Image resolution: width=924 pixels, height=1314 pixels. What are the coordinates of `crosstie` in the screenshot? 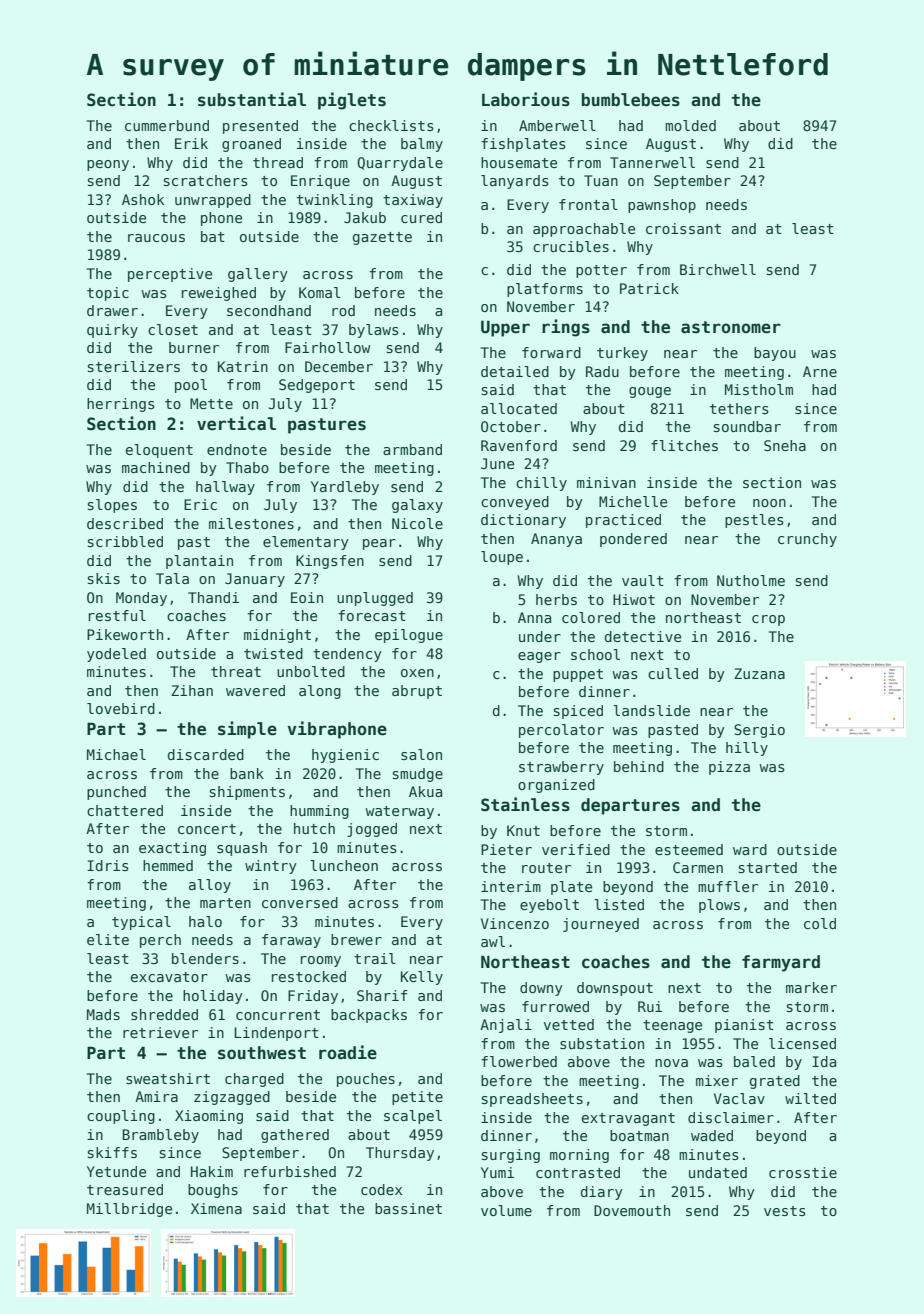 It's located at (803, 1172).
